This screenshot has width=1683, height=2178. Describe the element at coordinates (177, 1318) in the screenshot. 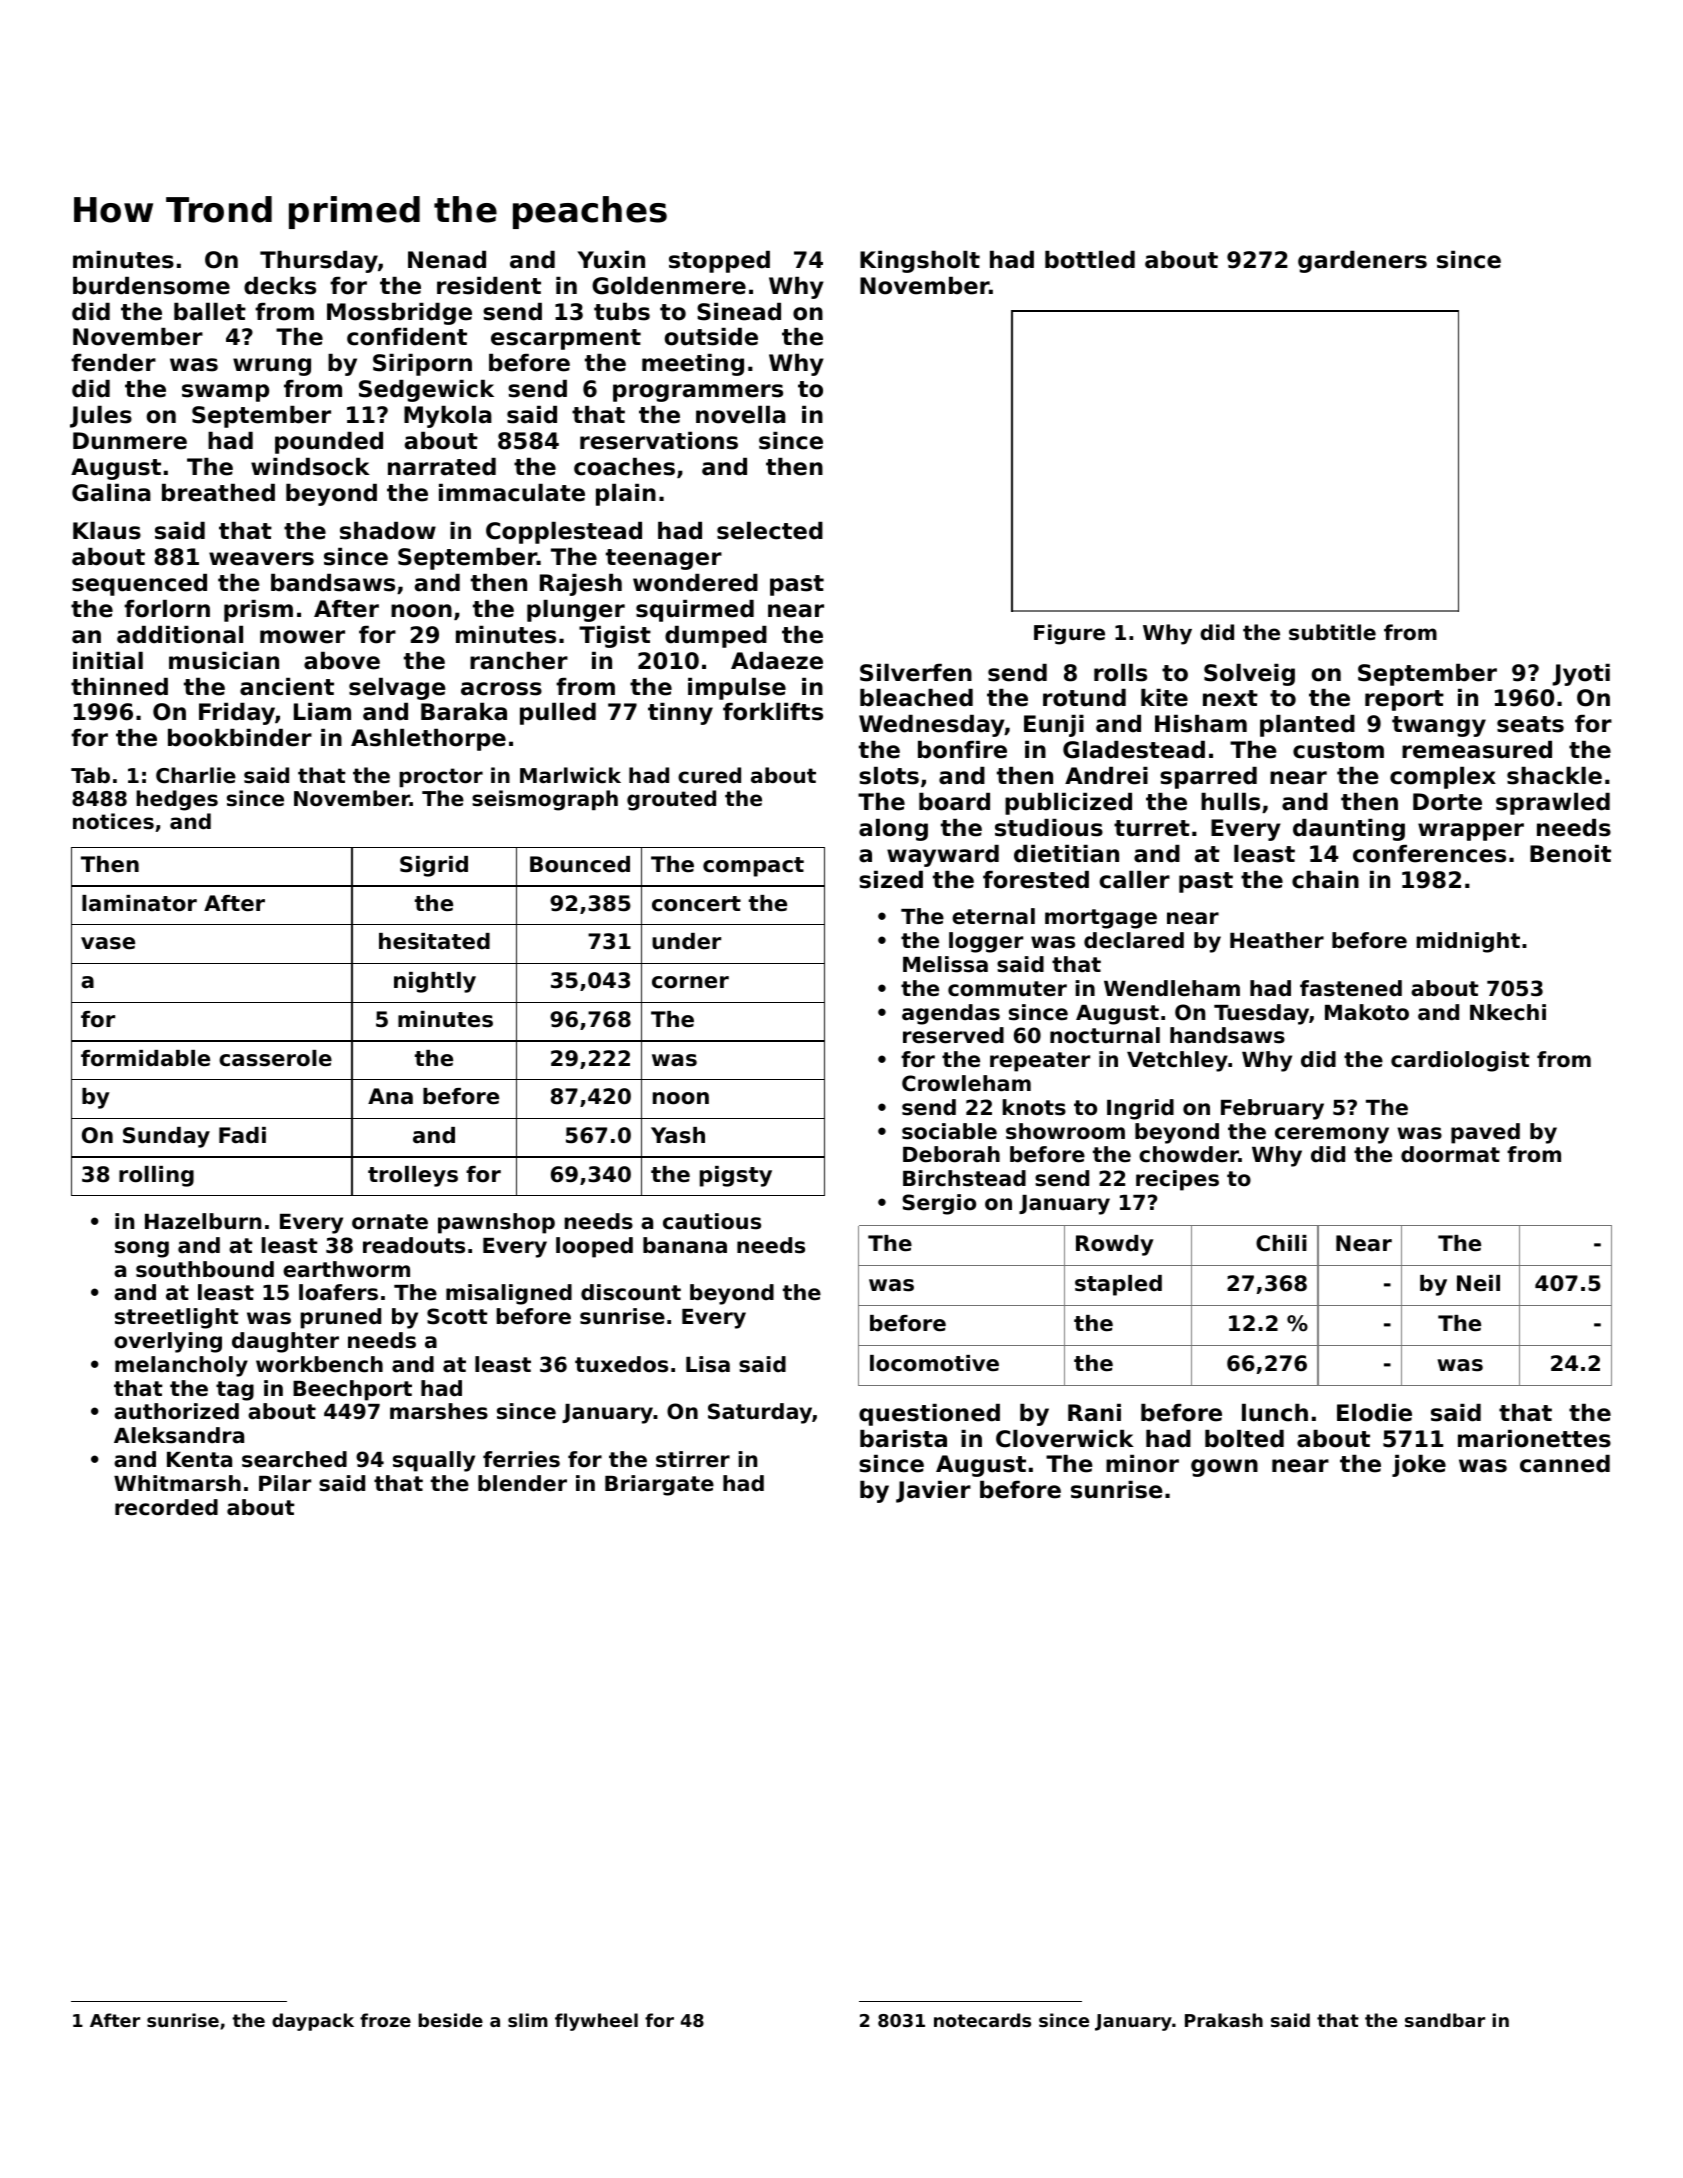

I see `streetlight` at that location.
